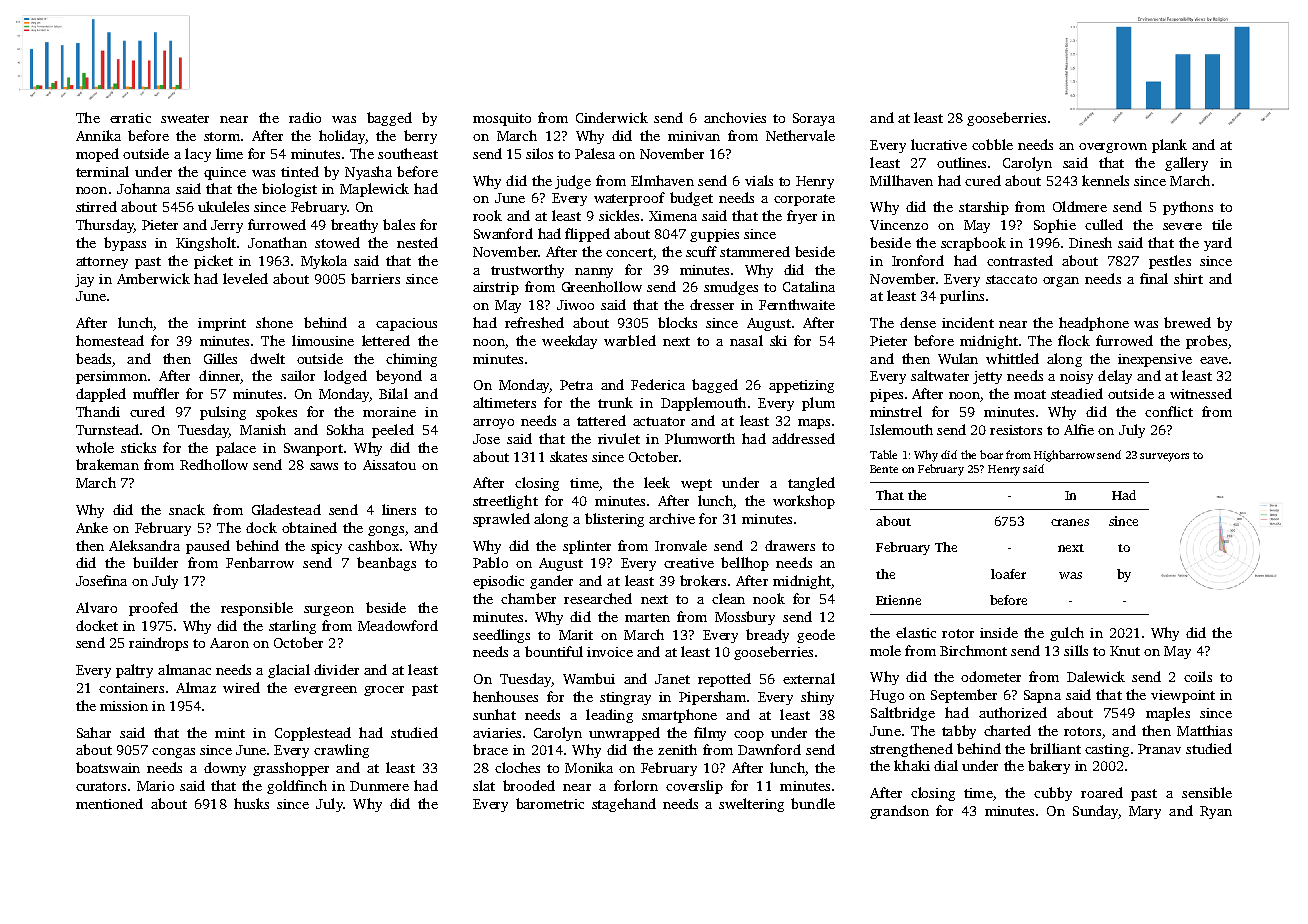  I want to click on Oldmere, so click(1080, 206).
